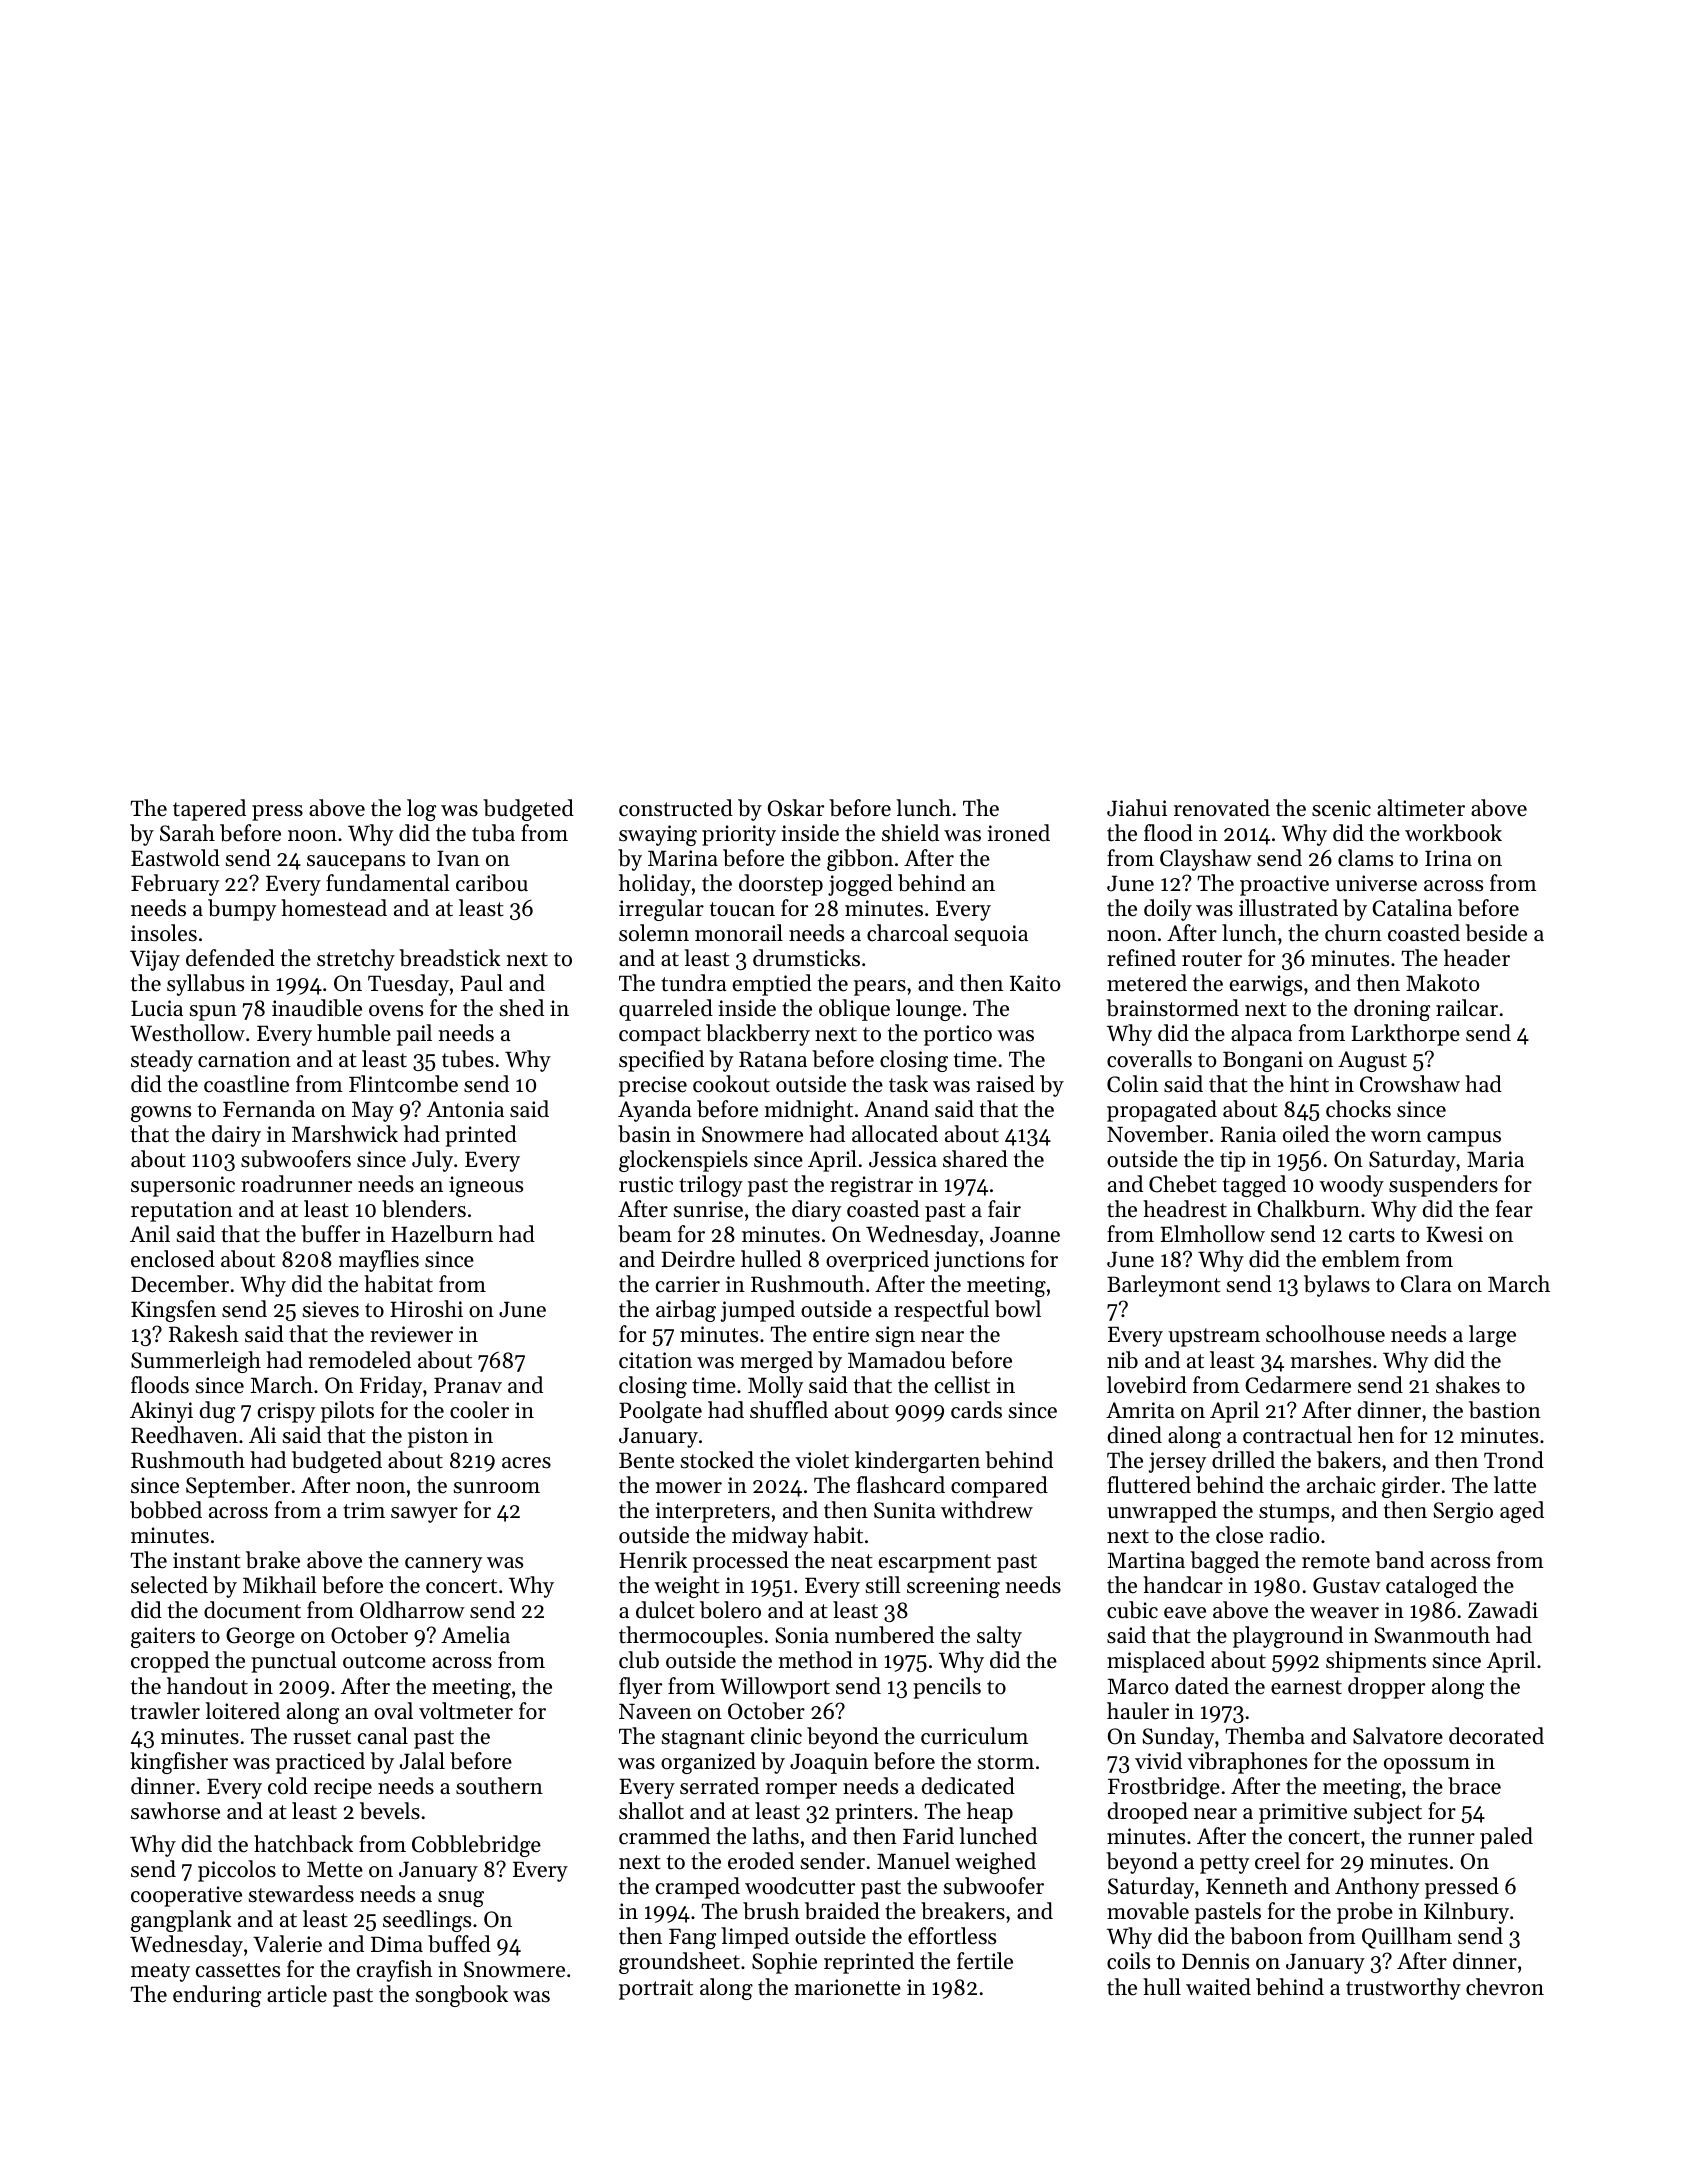 The width and height of the screenshot is (1683, 2178). What do you see at coordinates (1018, 1309) in the screenshot?
I see `bowl` at bounding box center [1018, 1309].
